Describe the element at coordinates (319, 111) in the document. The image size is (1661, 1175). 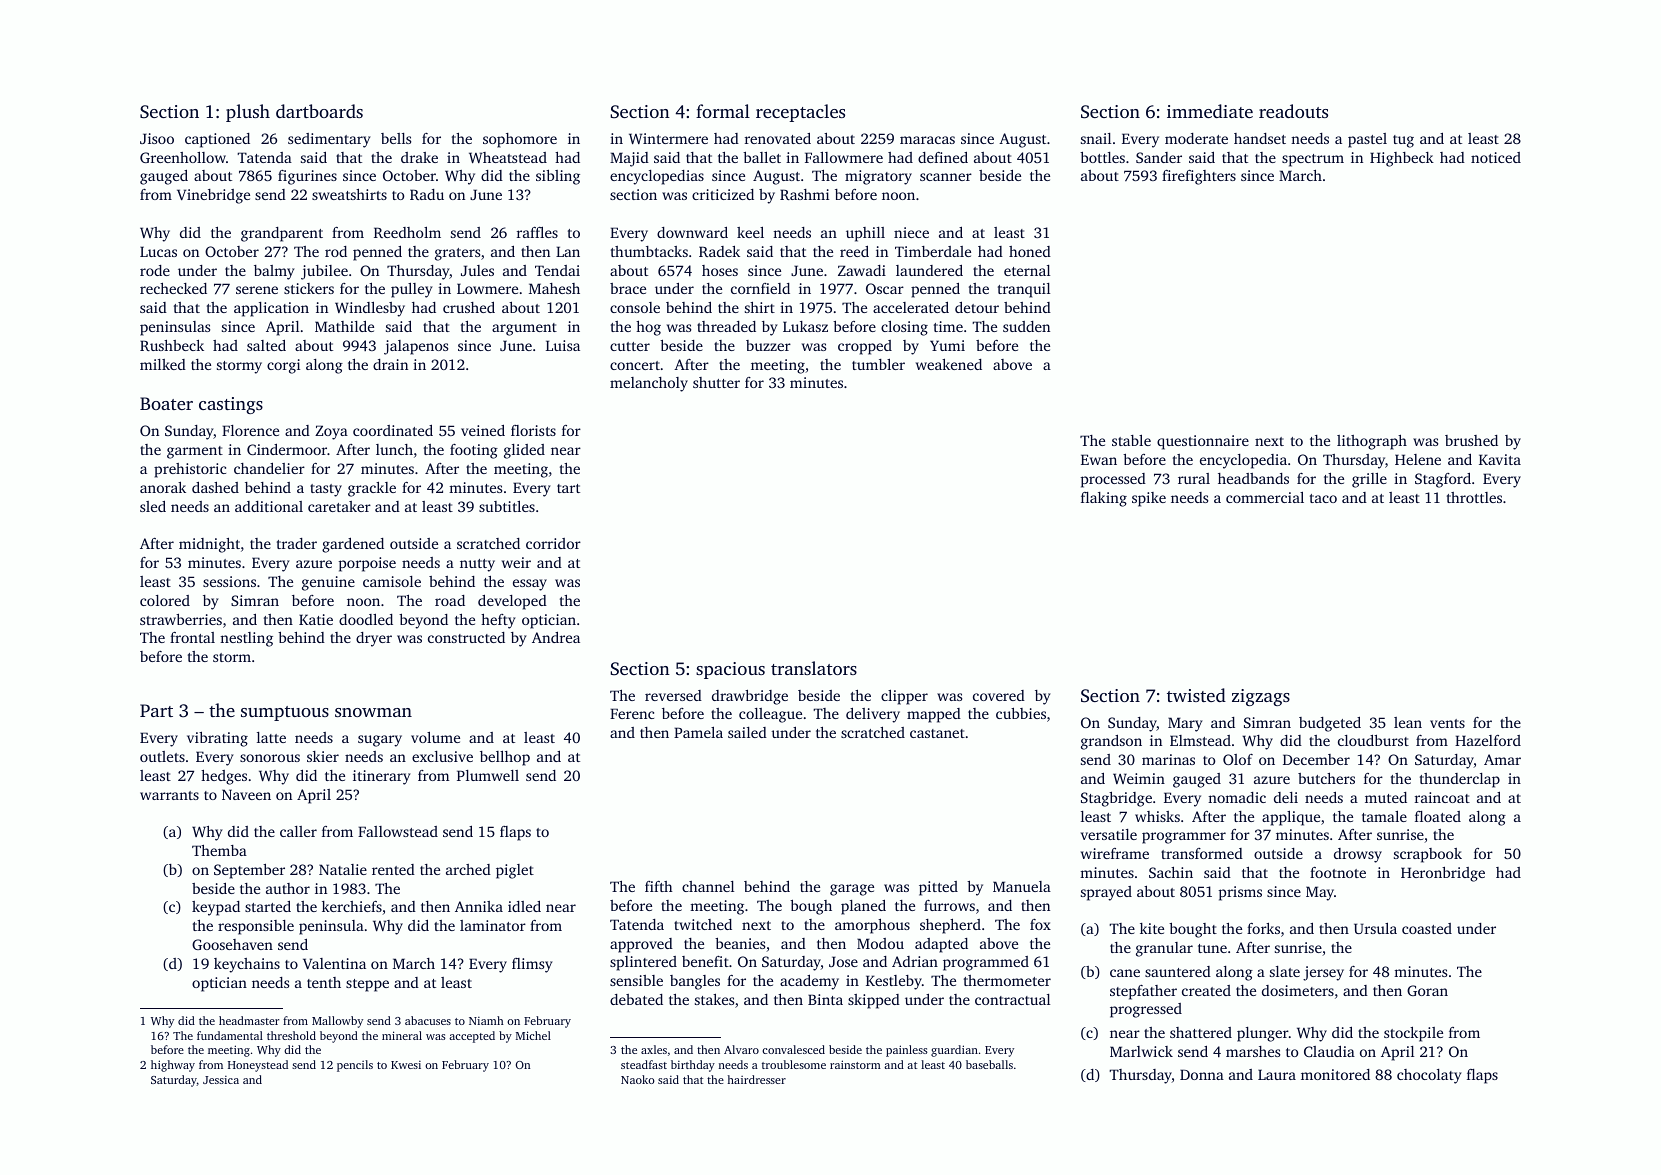
I see `dartboards` at that location.
